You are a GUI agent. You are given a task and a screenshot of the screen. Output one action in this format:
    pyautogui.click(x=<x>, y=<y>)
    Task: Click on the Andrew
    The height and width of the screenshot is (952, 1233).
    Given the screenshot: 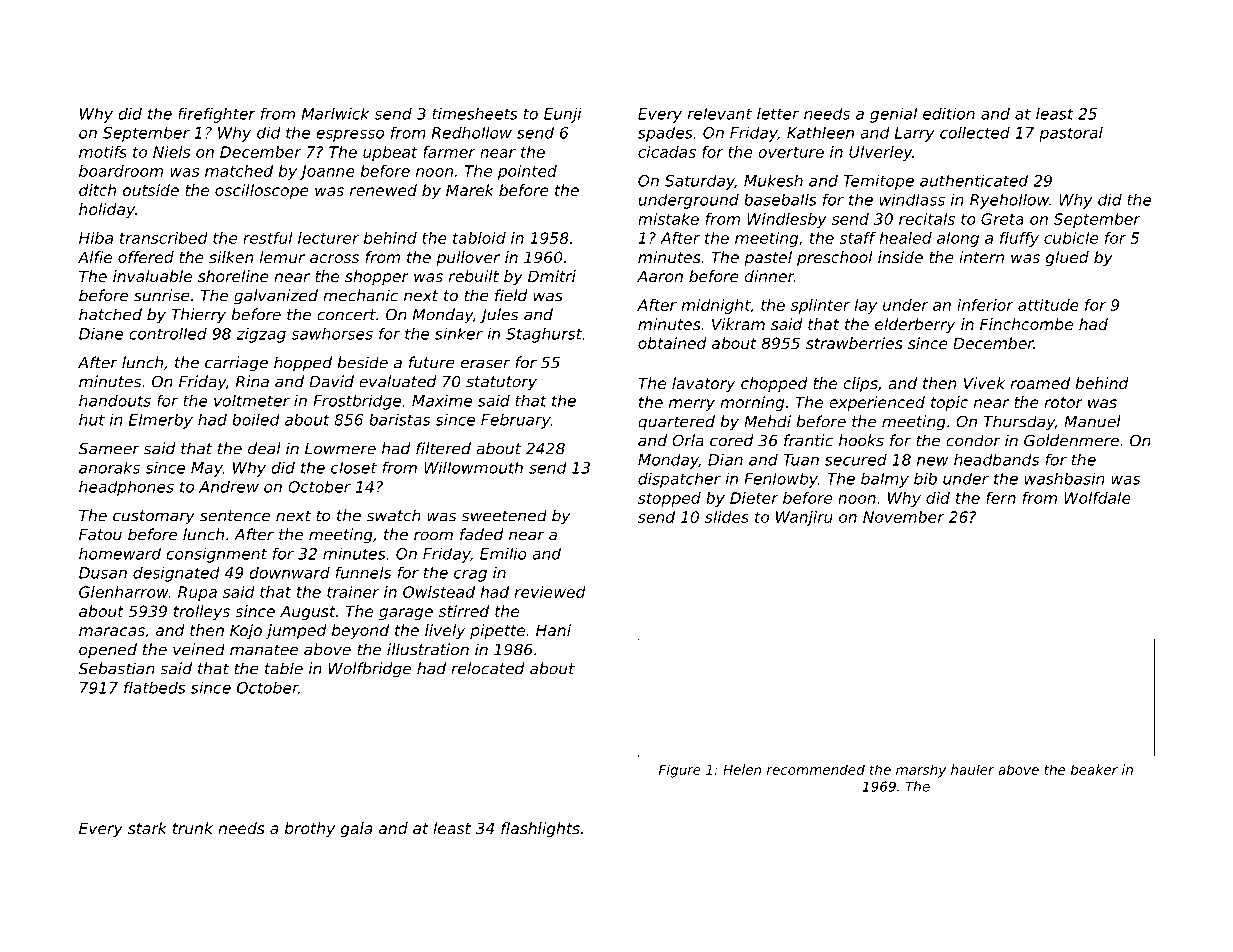 What is the action you would take?
    pyautogui.click(x=229, y=487)
